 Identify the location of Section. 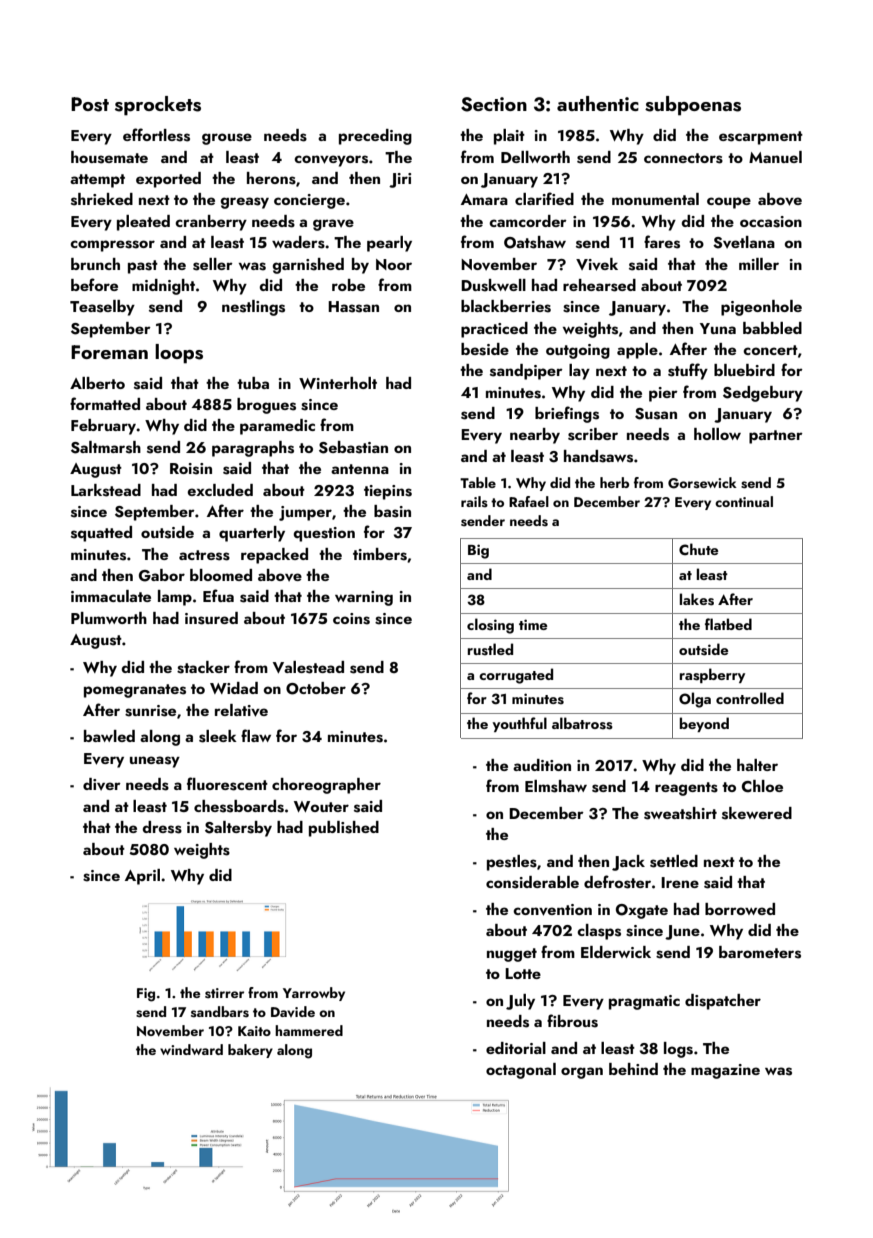
(494, 104).
